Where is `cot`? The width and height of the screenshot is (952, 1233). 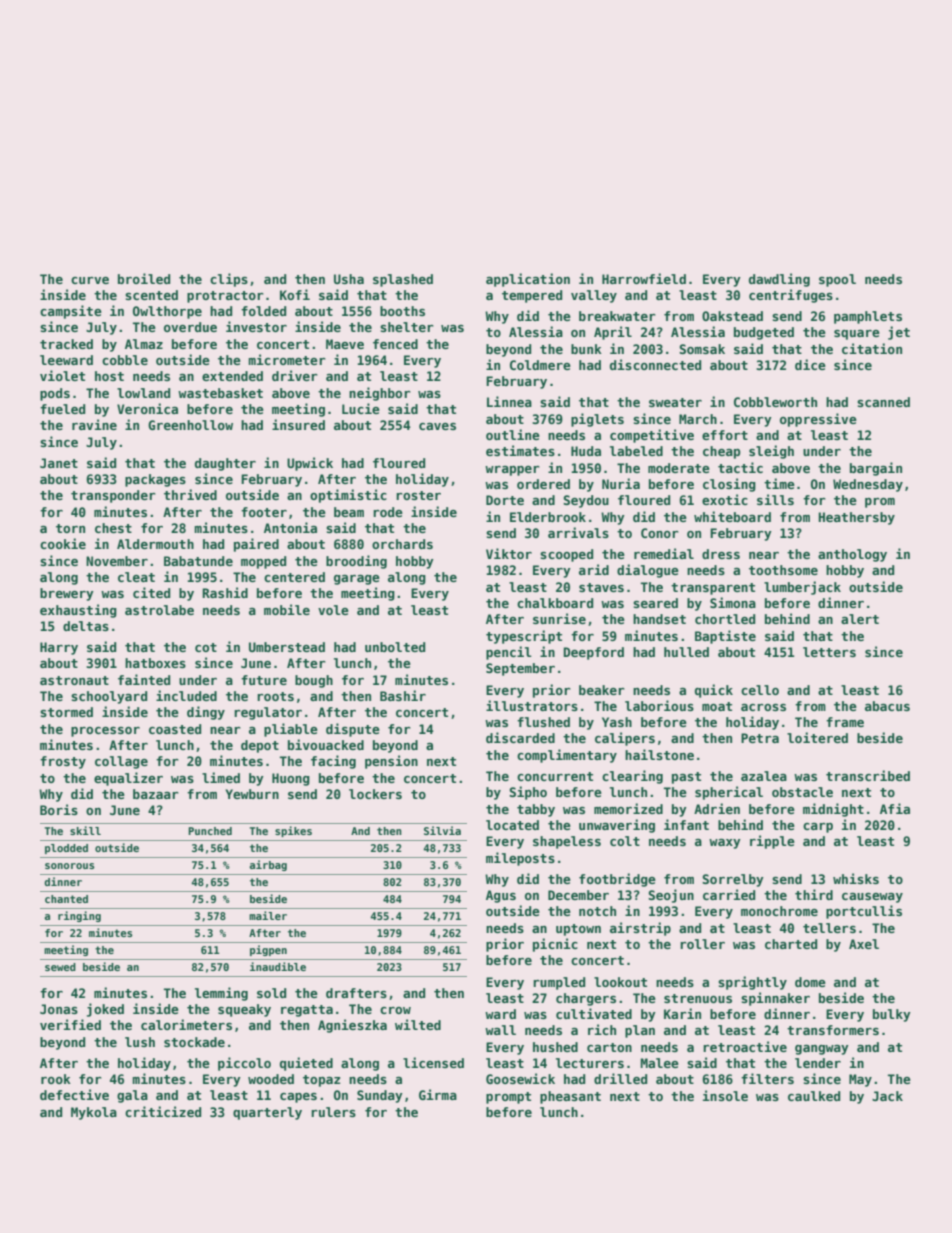
cot is located at coordinates (206, 647).
